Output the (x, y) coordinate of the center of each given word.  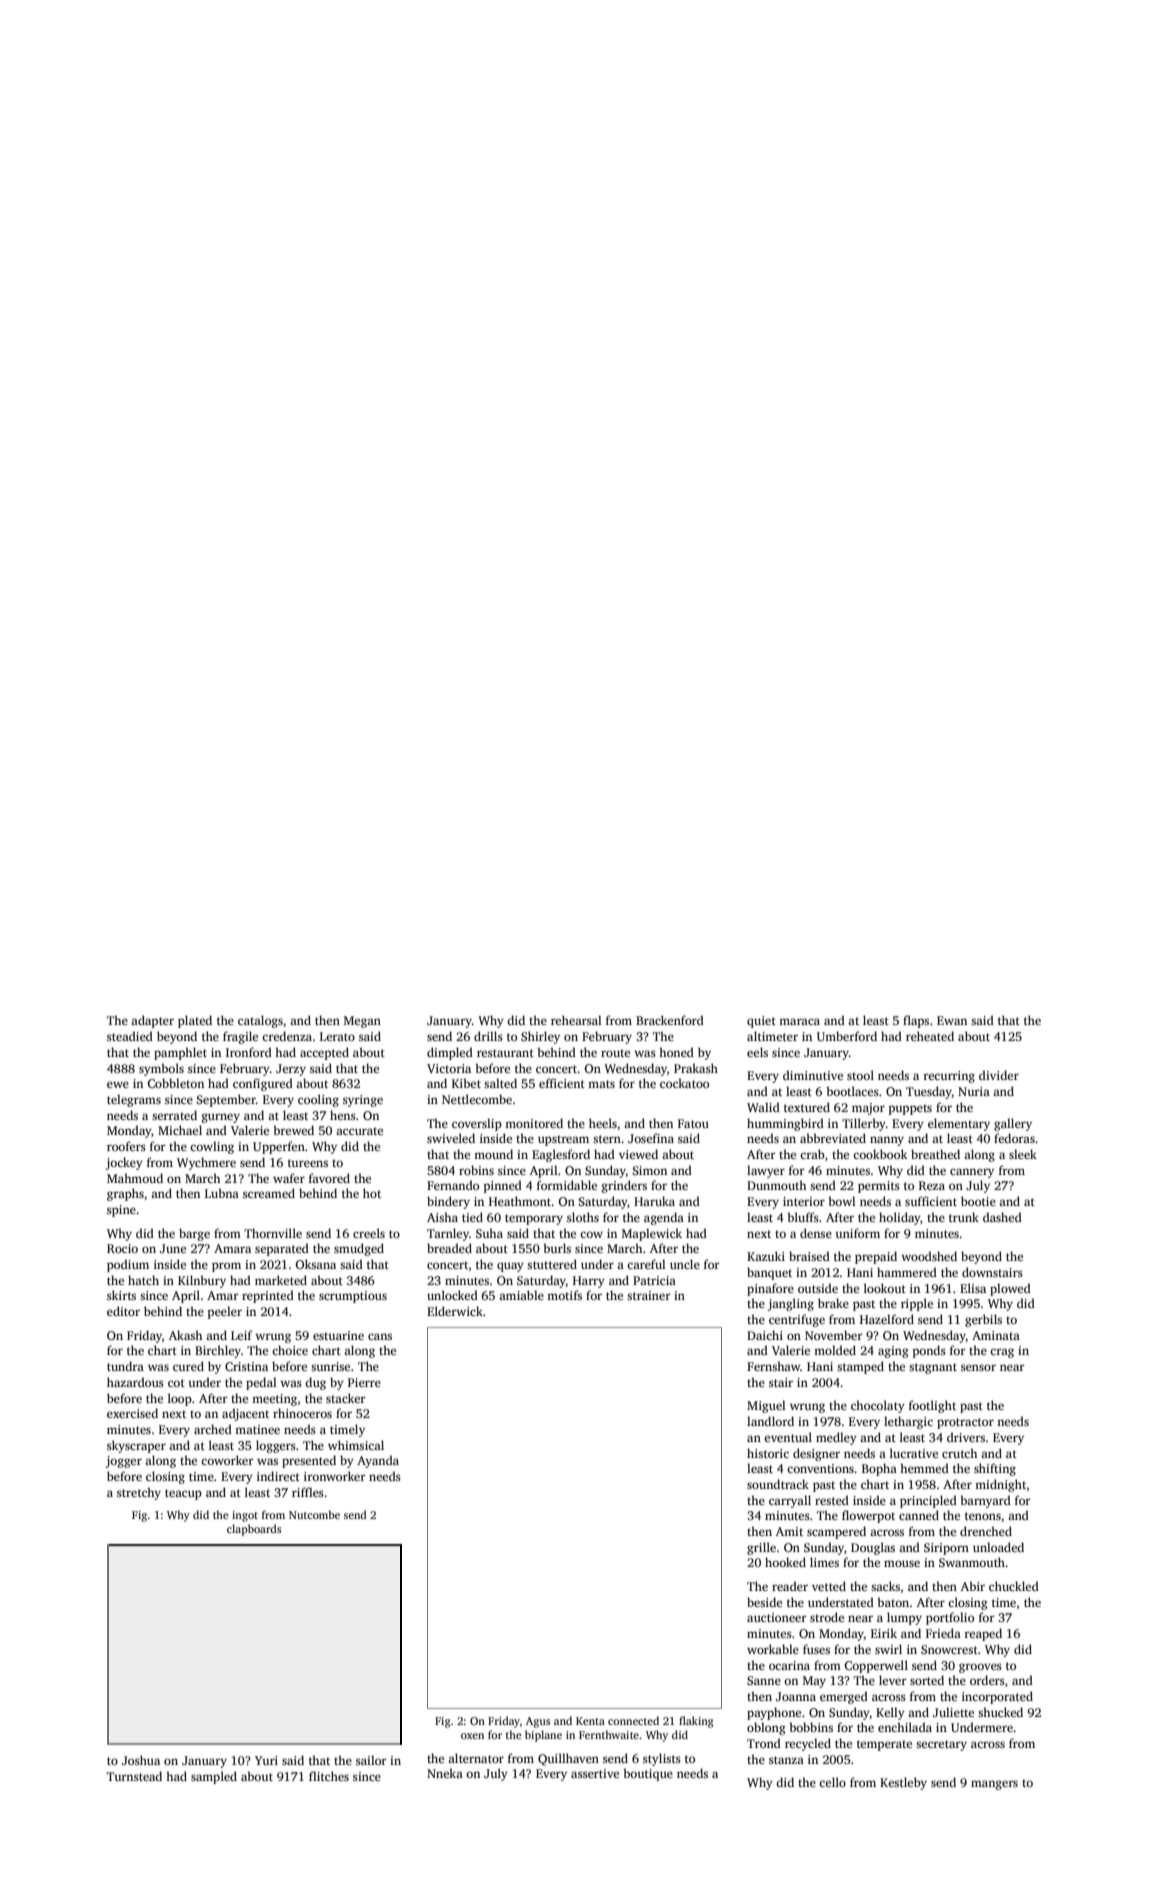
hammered (907, 1272)
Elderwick (455, 1311)
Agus (538, 1722)
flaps (916, 1021)
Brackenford (670, 1020)
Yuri (266, 1760)
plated (195, 1021)
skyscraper (136, 1446)
